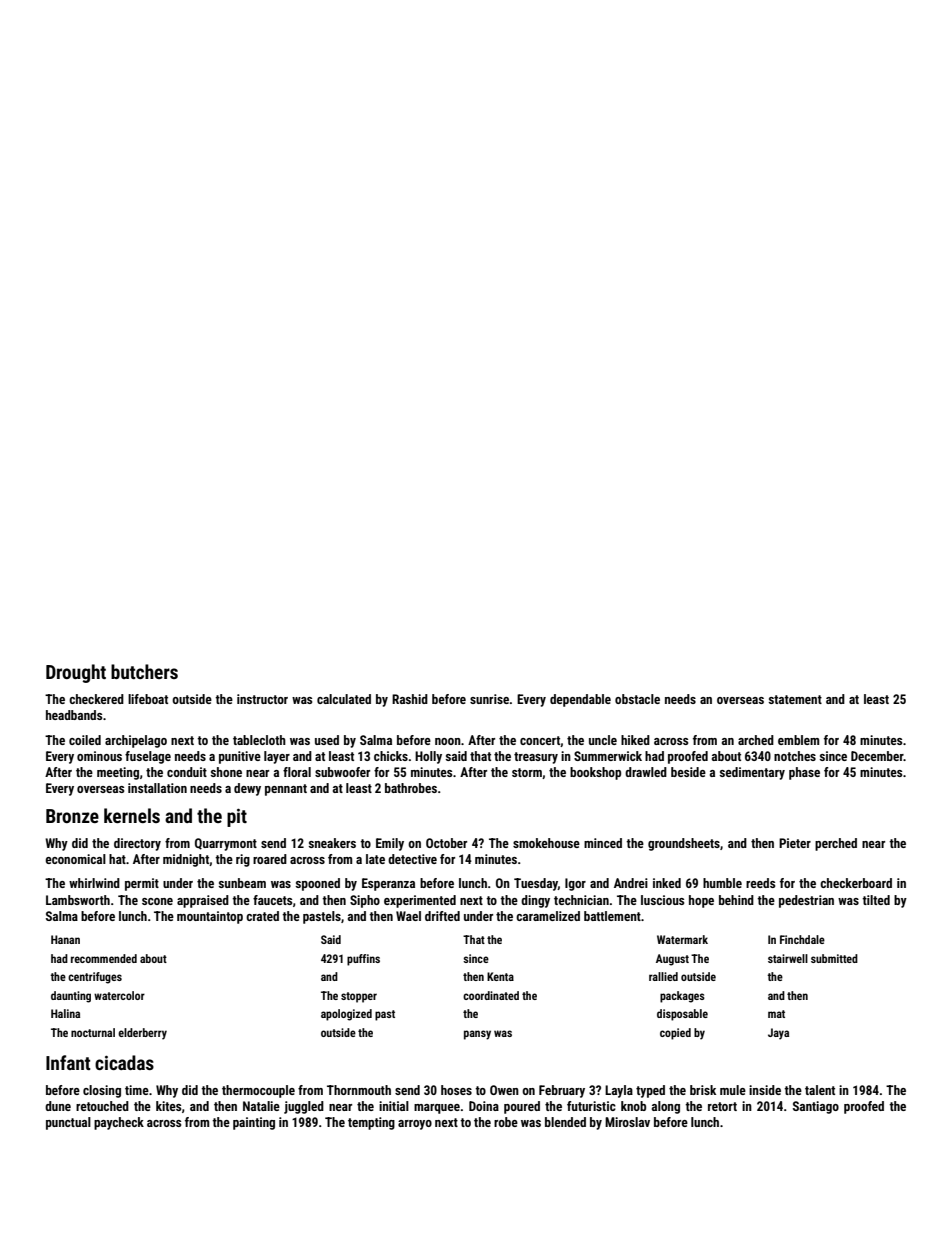  Describe the element at coordinates (148, 699) in the screenshot. I see `lifeboat` at that location.
